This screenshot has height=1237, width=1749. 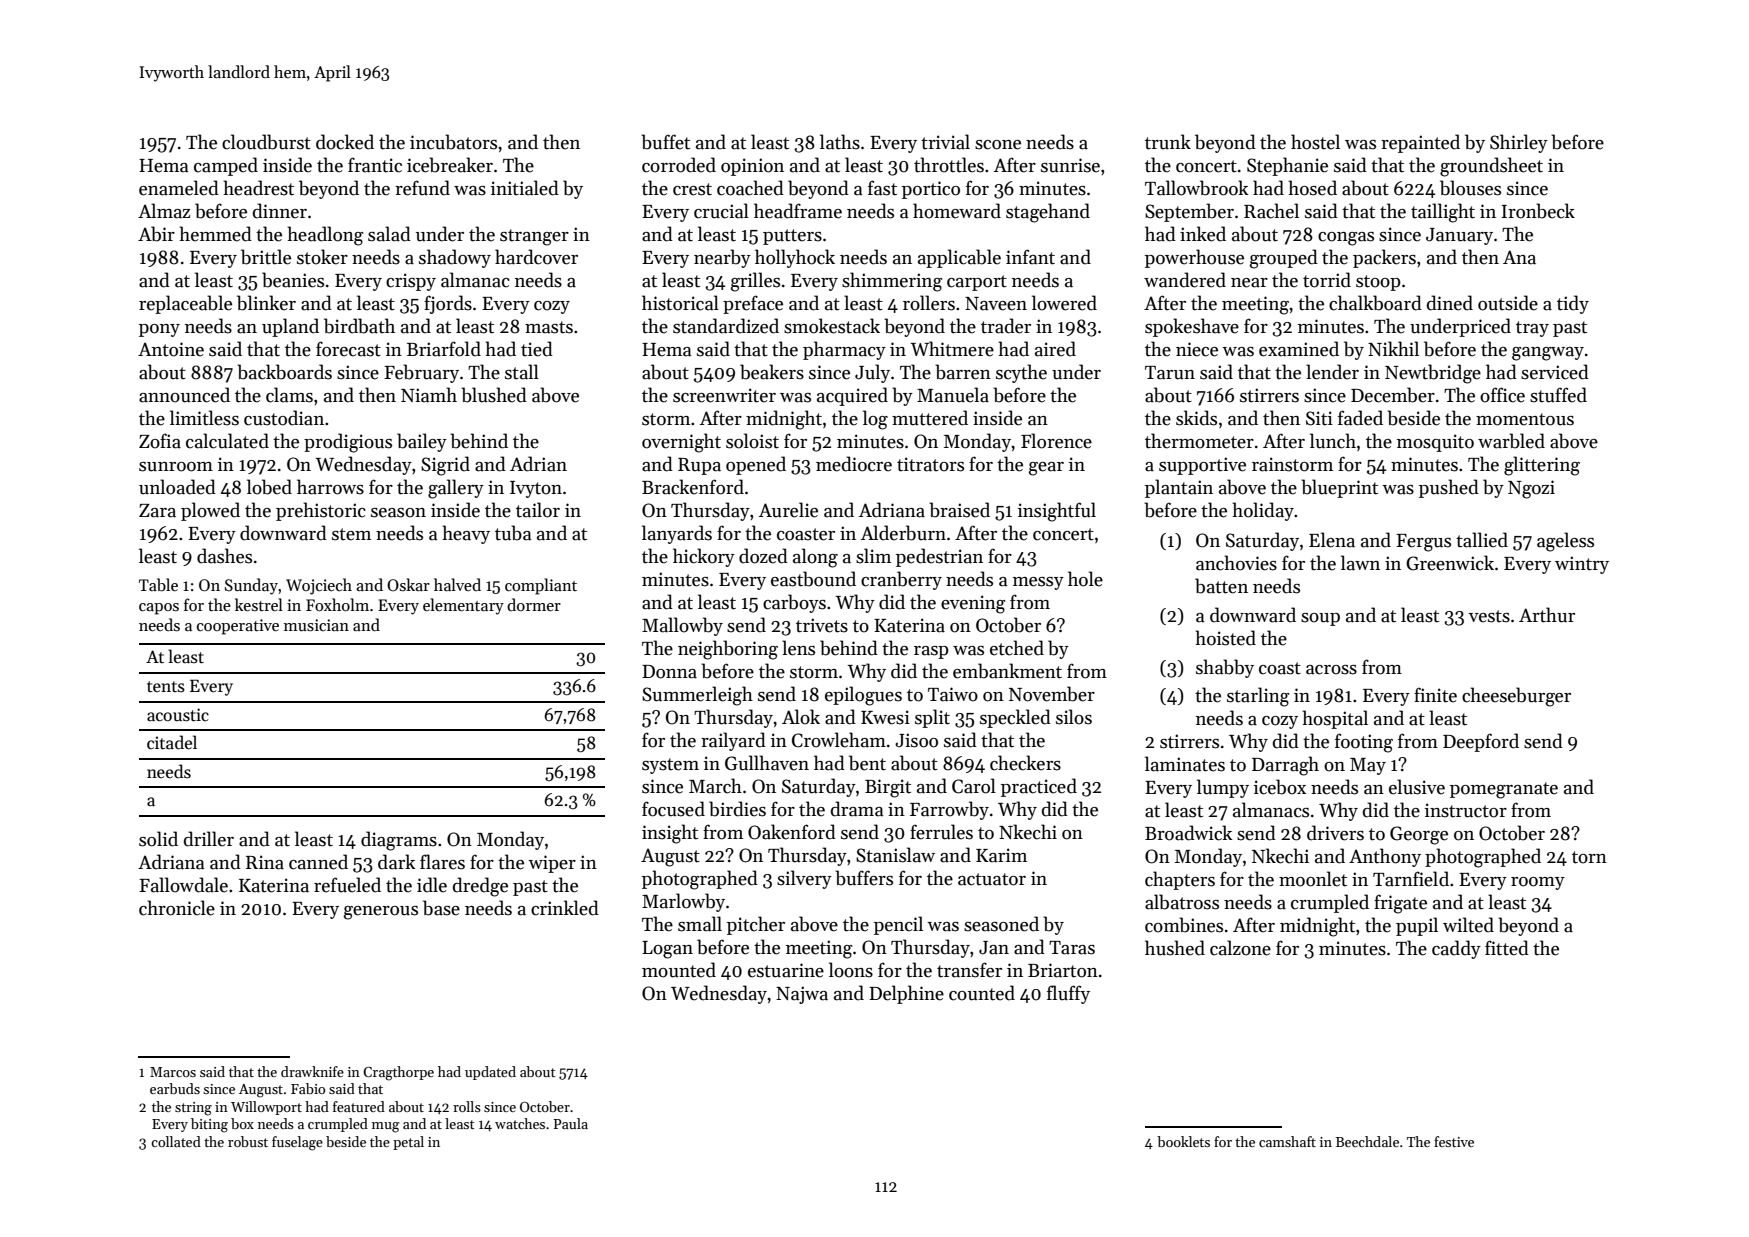 I want to click on festive, so click(x=1454, y=1141).
